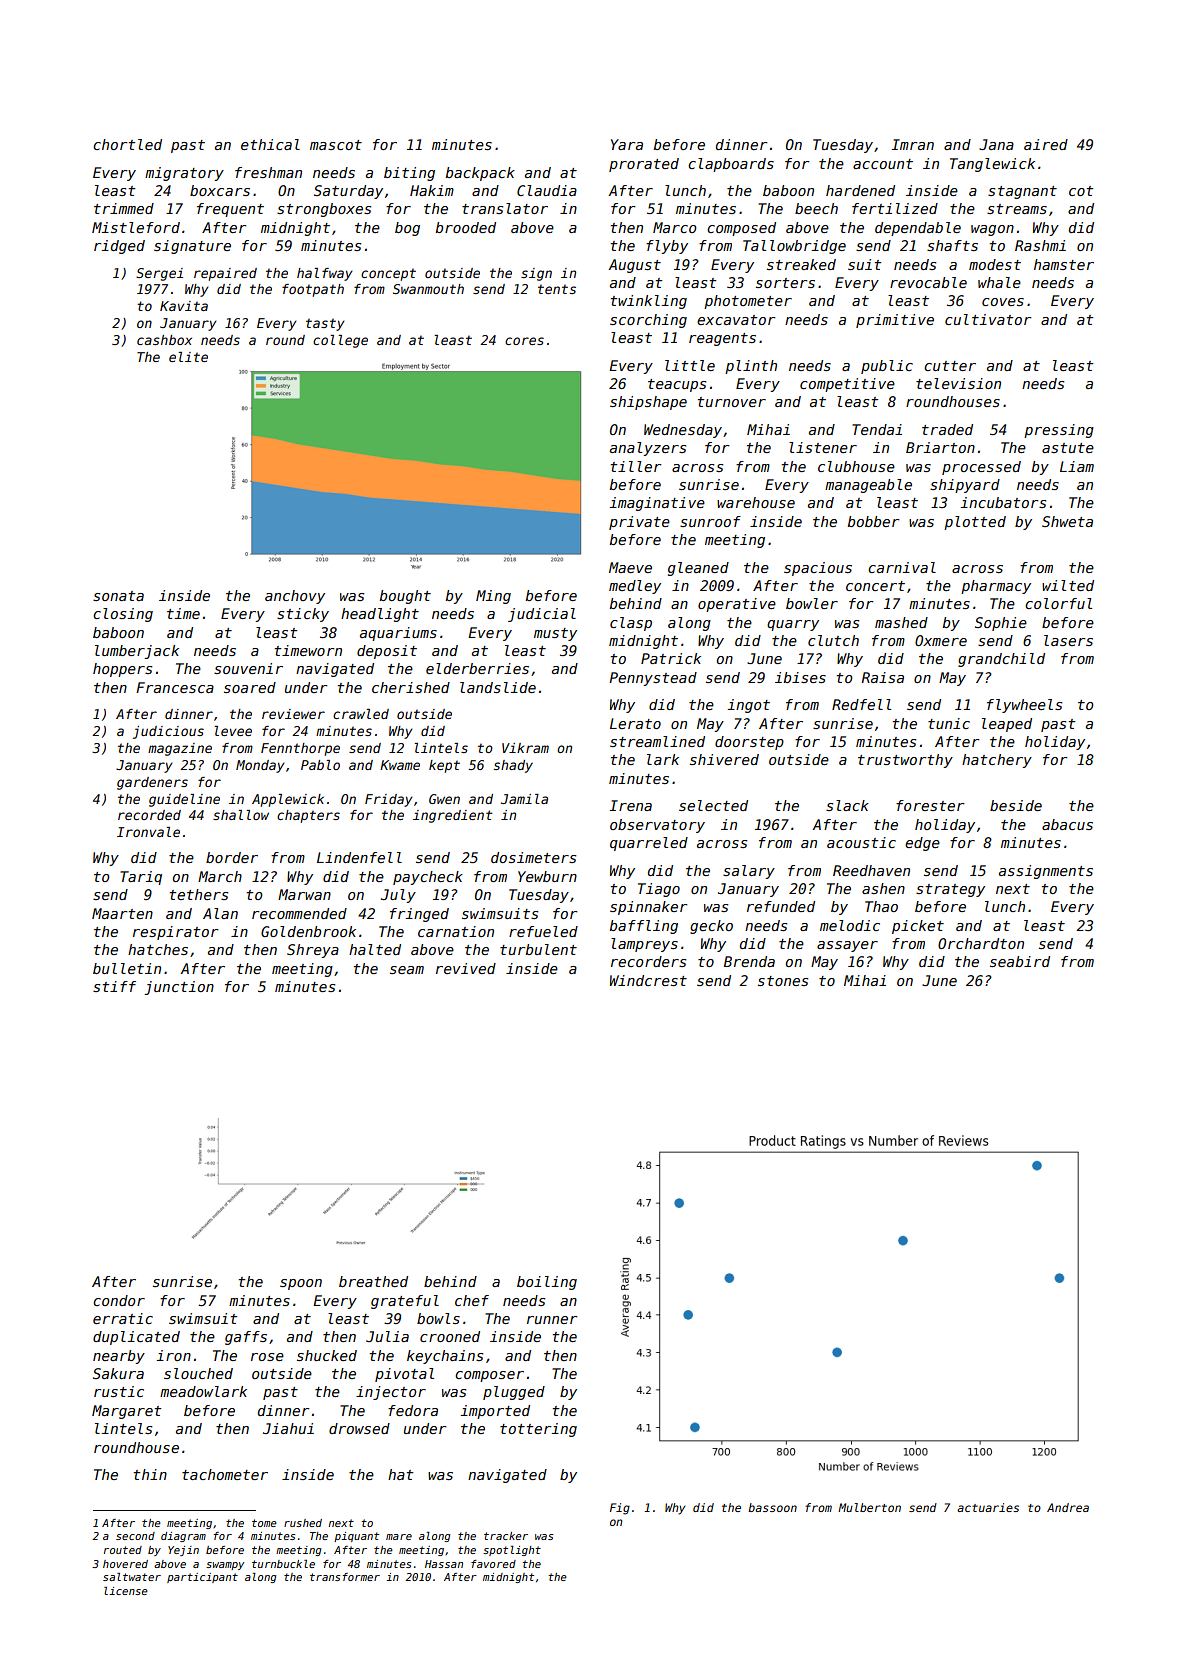 Image resolution: width=1187 pixels, height=1679 pixels. Describe the element at coordinates (336, 145) in the screenshot. I see `mascot` at that location.
